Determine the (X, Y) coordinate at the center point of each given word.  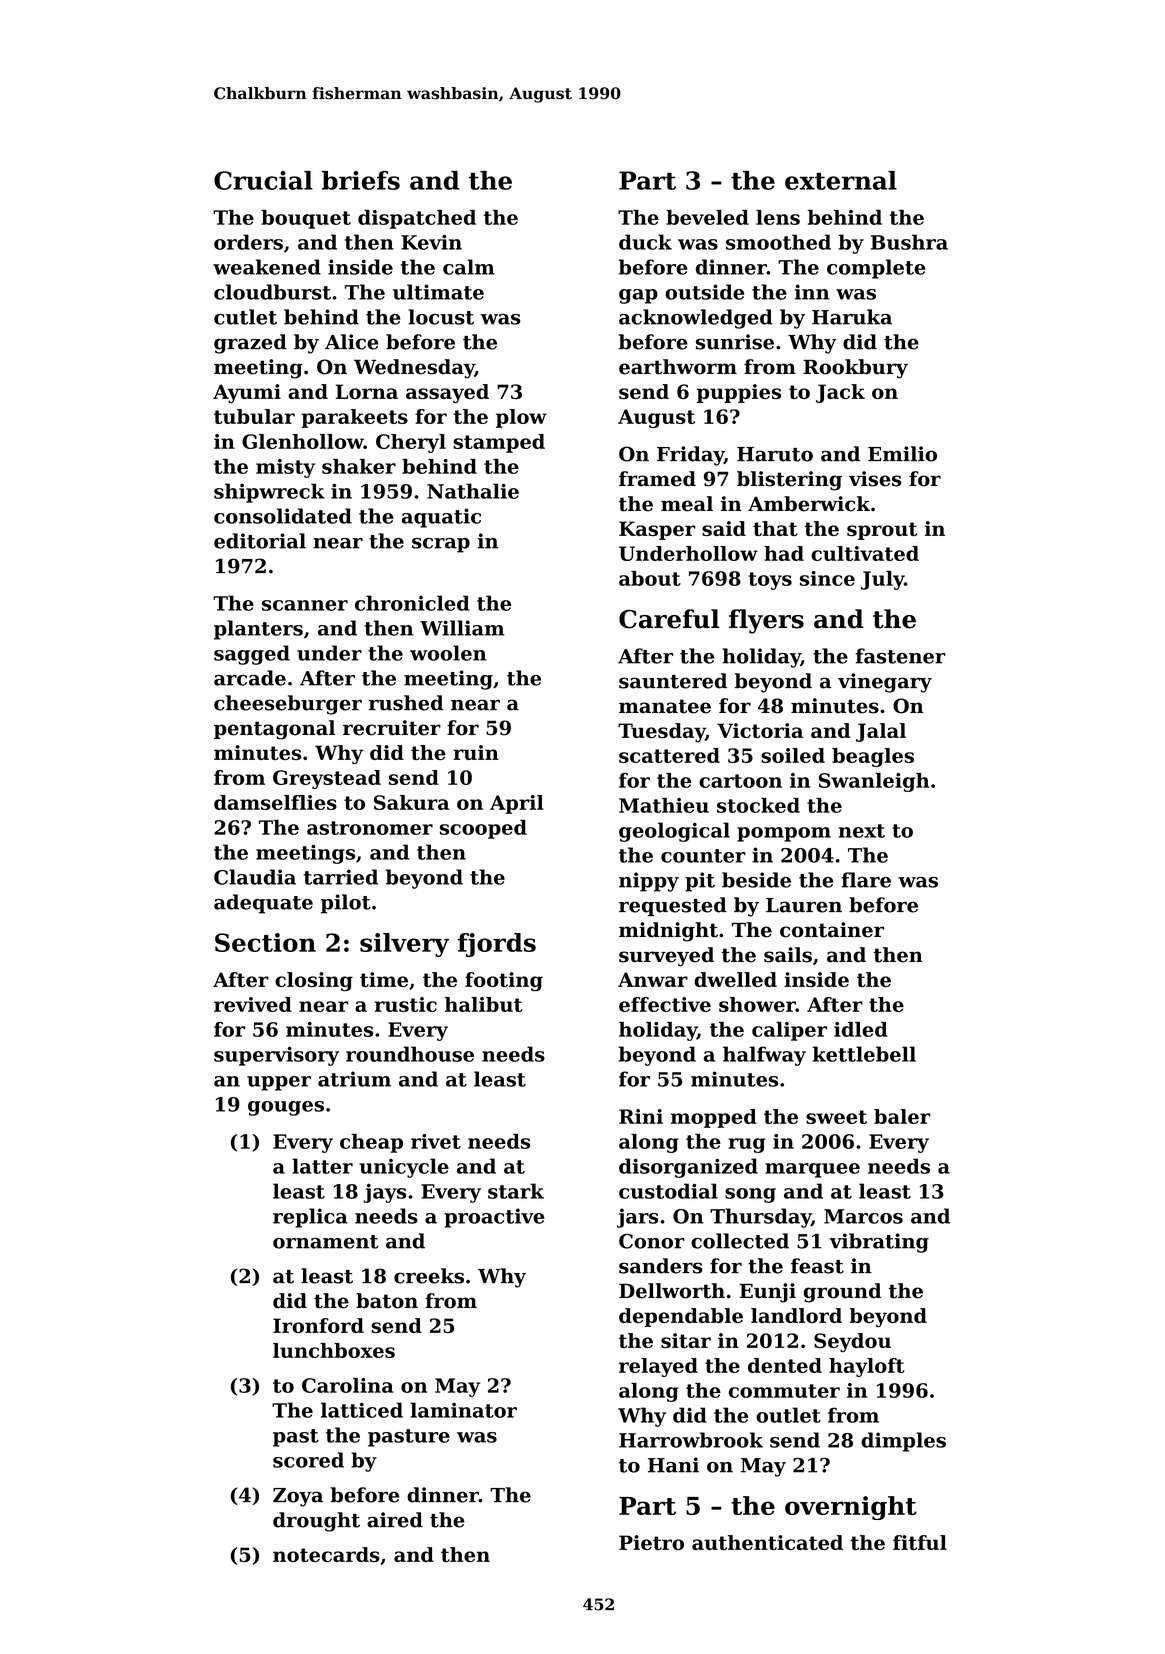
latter (322, 1166)
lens (778, 217)
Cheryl (411, 443)
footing (504, 981)
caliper (789, 1031)
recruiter (392, 728)
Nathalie (473, 491)
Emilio (902, 454)
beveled (707, 217)
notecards (326, 1554)
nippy (649, 882)
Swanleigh (874, 782)
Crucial (263, 180)
